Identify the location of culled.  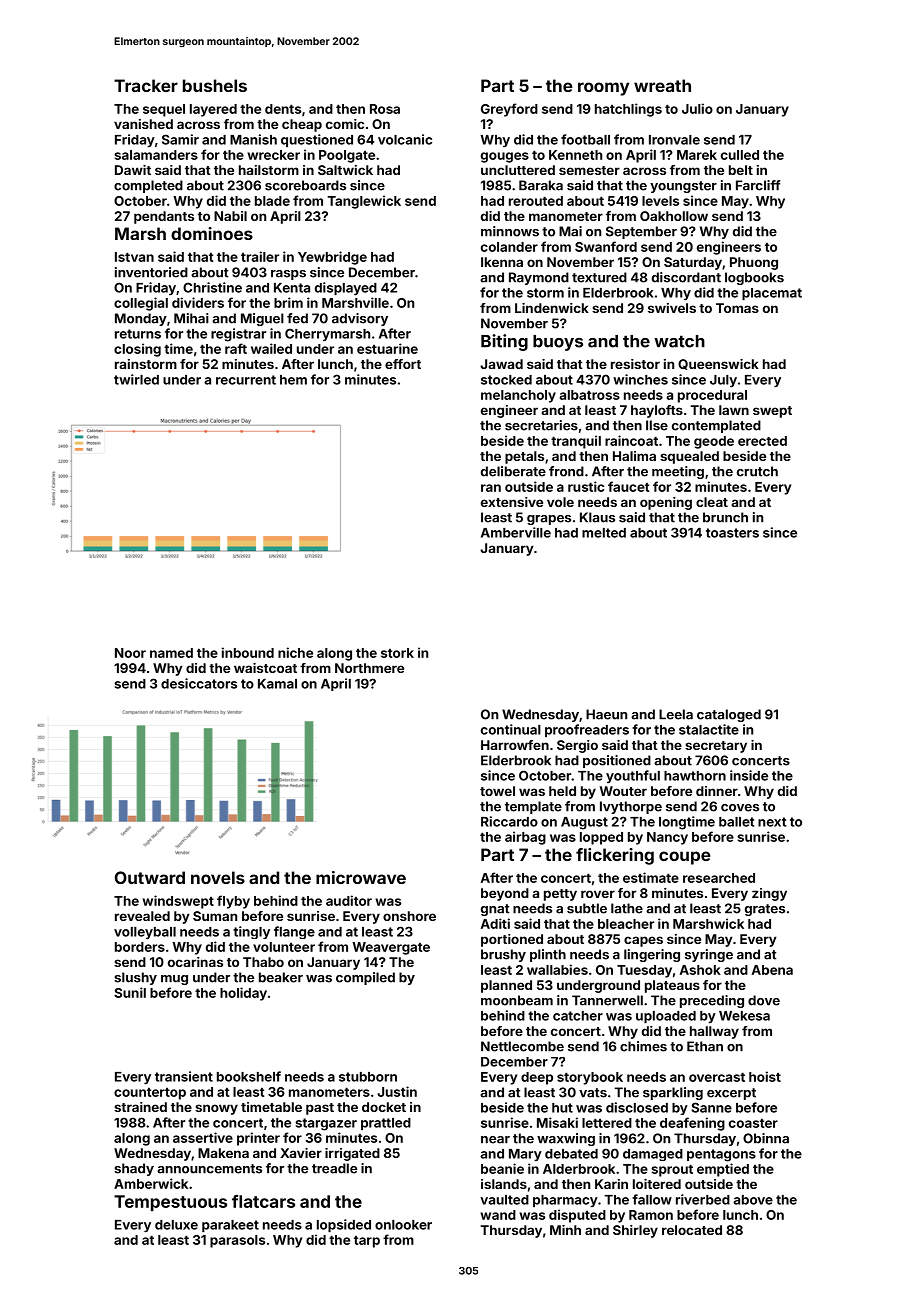
(740, 155).
